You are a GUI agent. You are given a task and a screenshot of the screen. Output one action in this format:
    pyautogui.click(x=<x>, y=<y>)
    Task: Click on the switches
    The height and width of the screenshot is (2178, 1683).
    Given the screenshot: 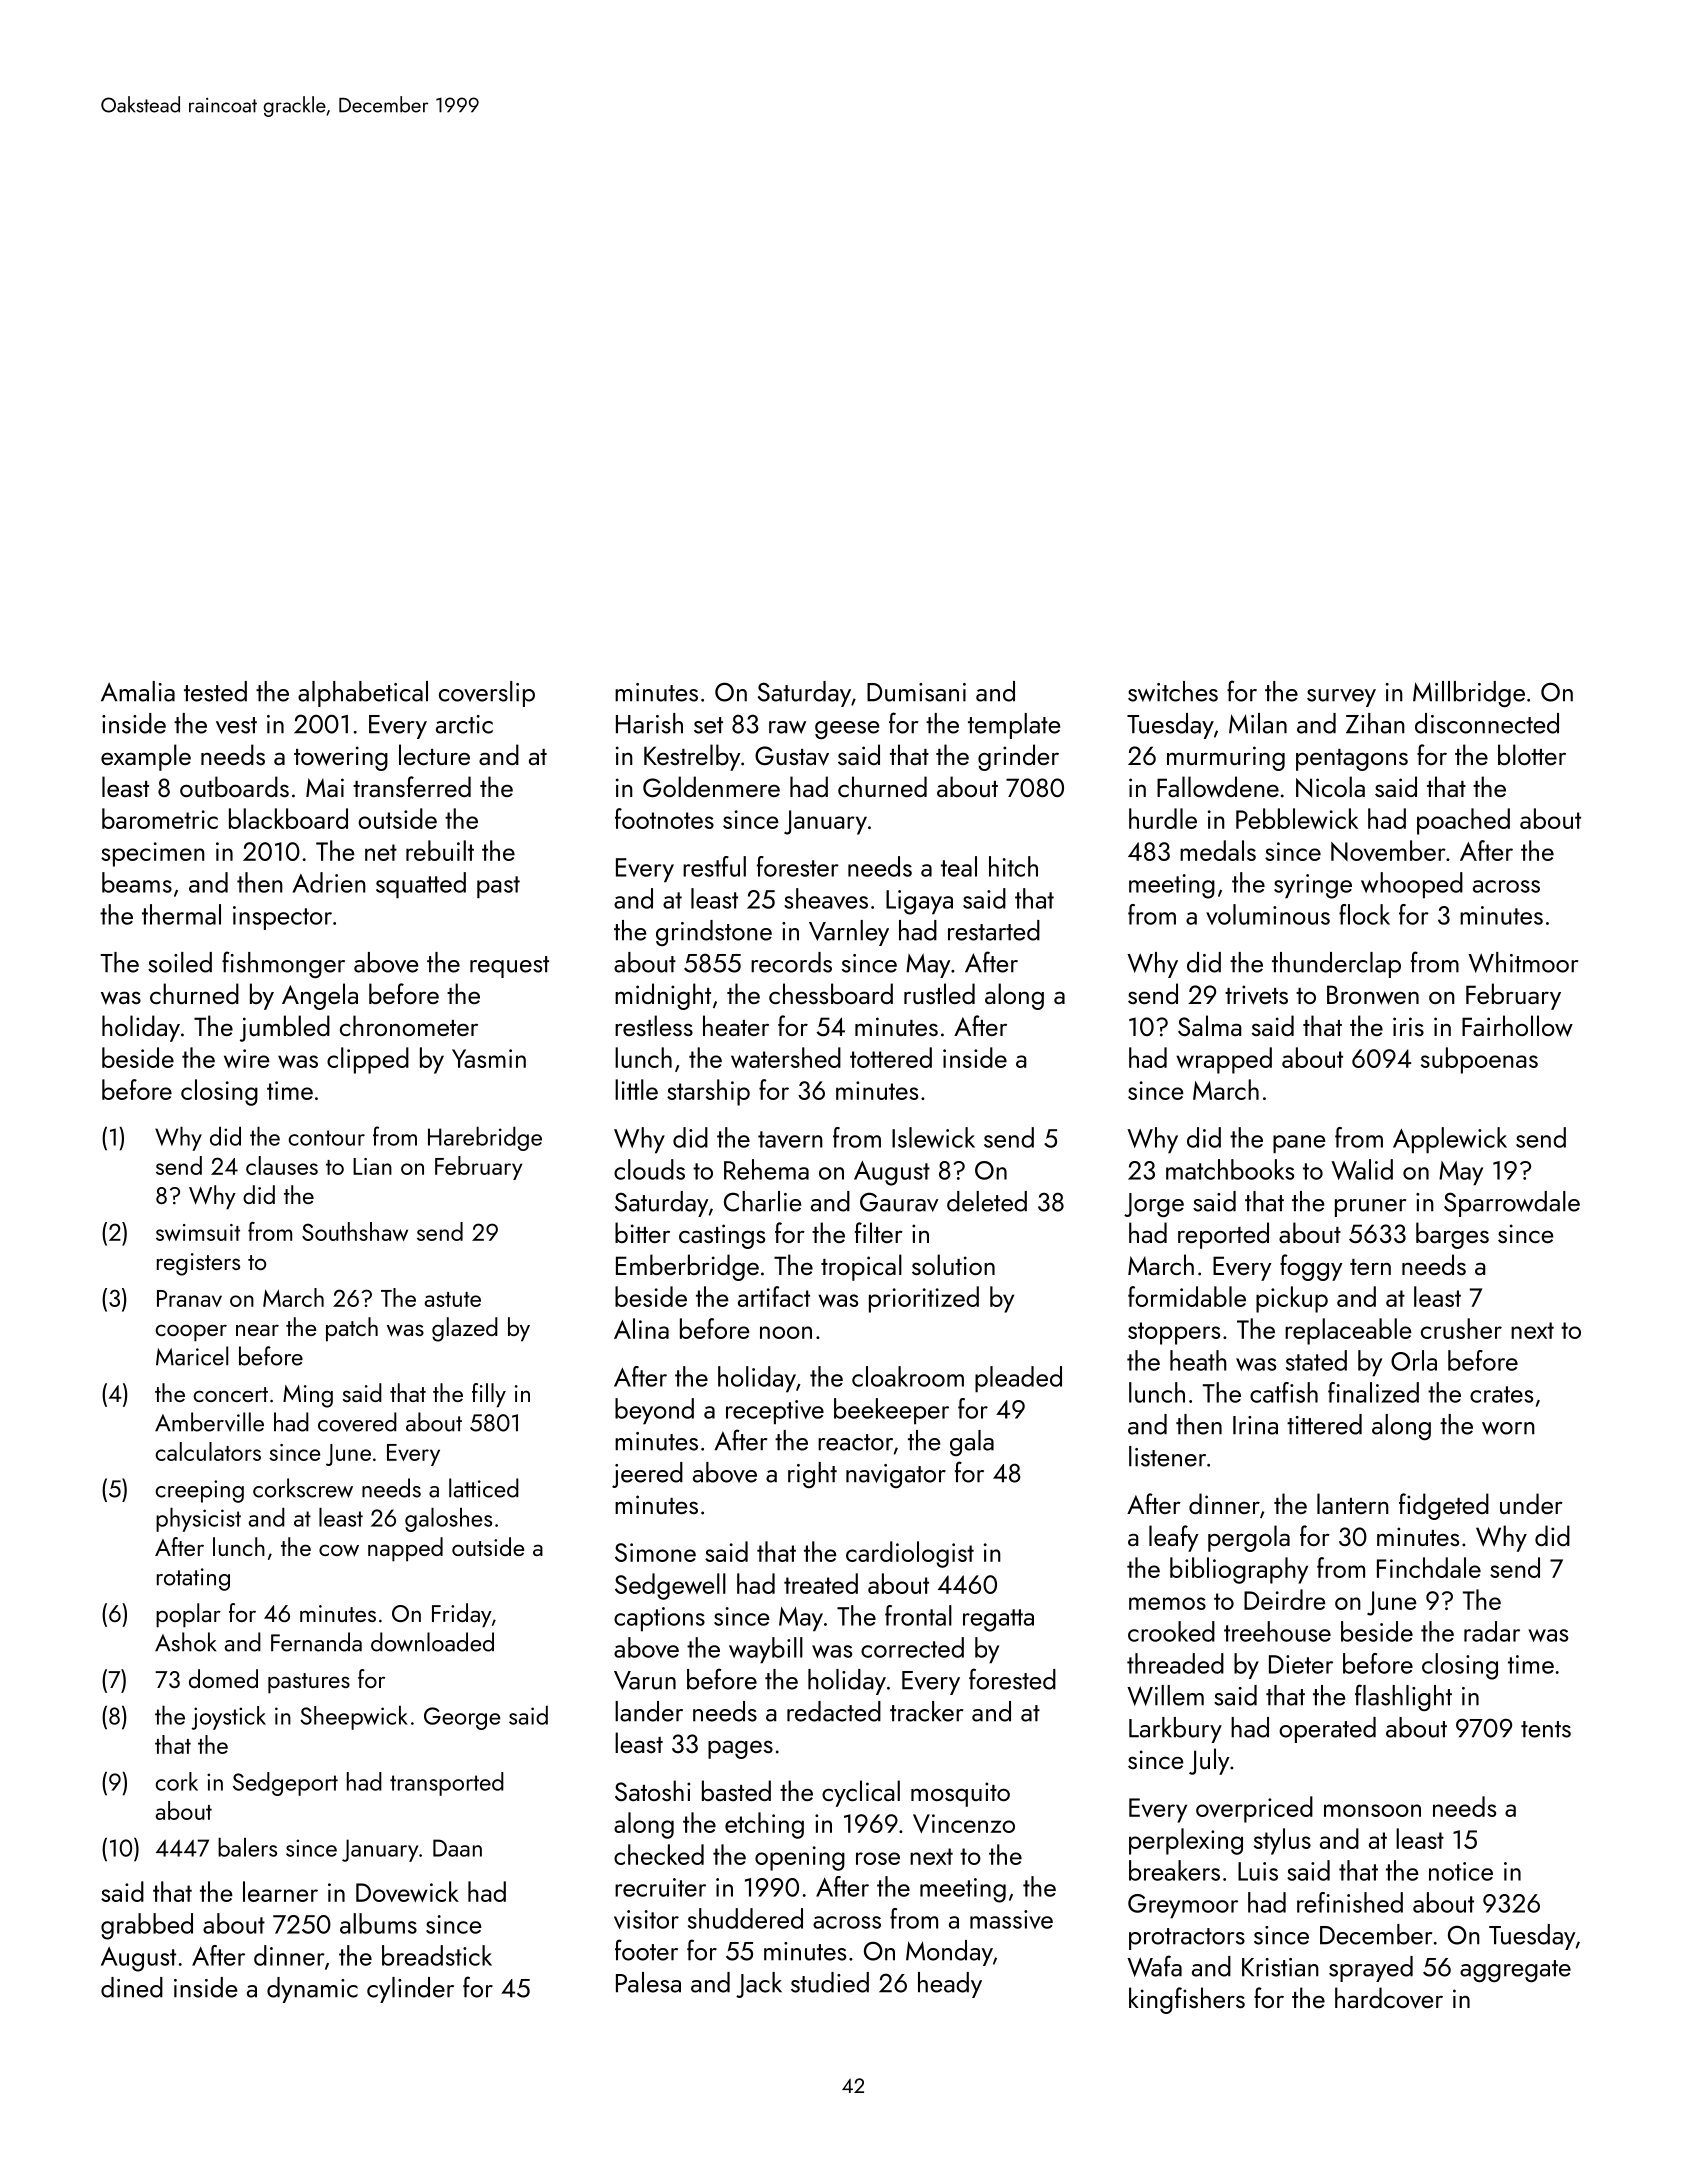 What is the action you would take?
    pyautogui.click(x=1173, y=691)
